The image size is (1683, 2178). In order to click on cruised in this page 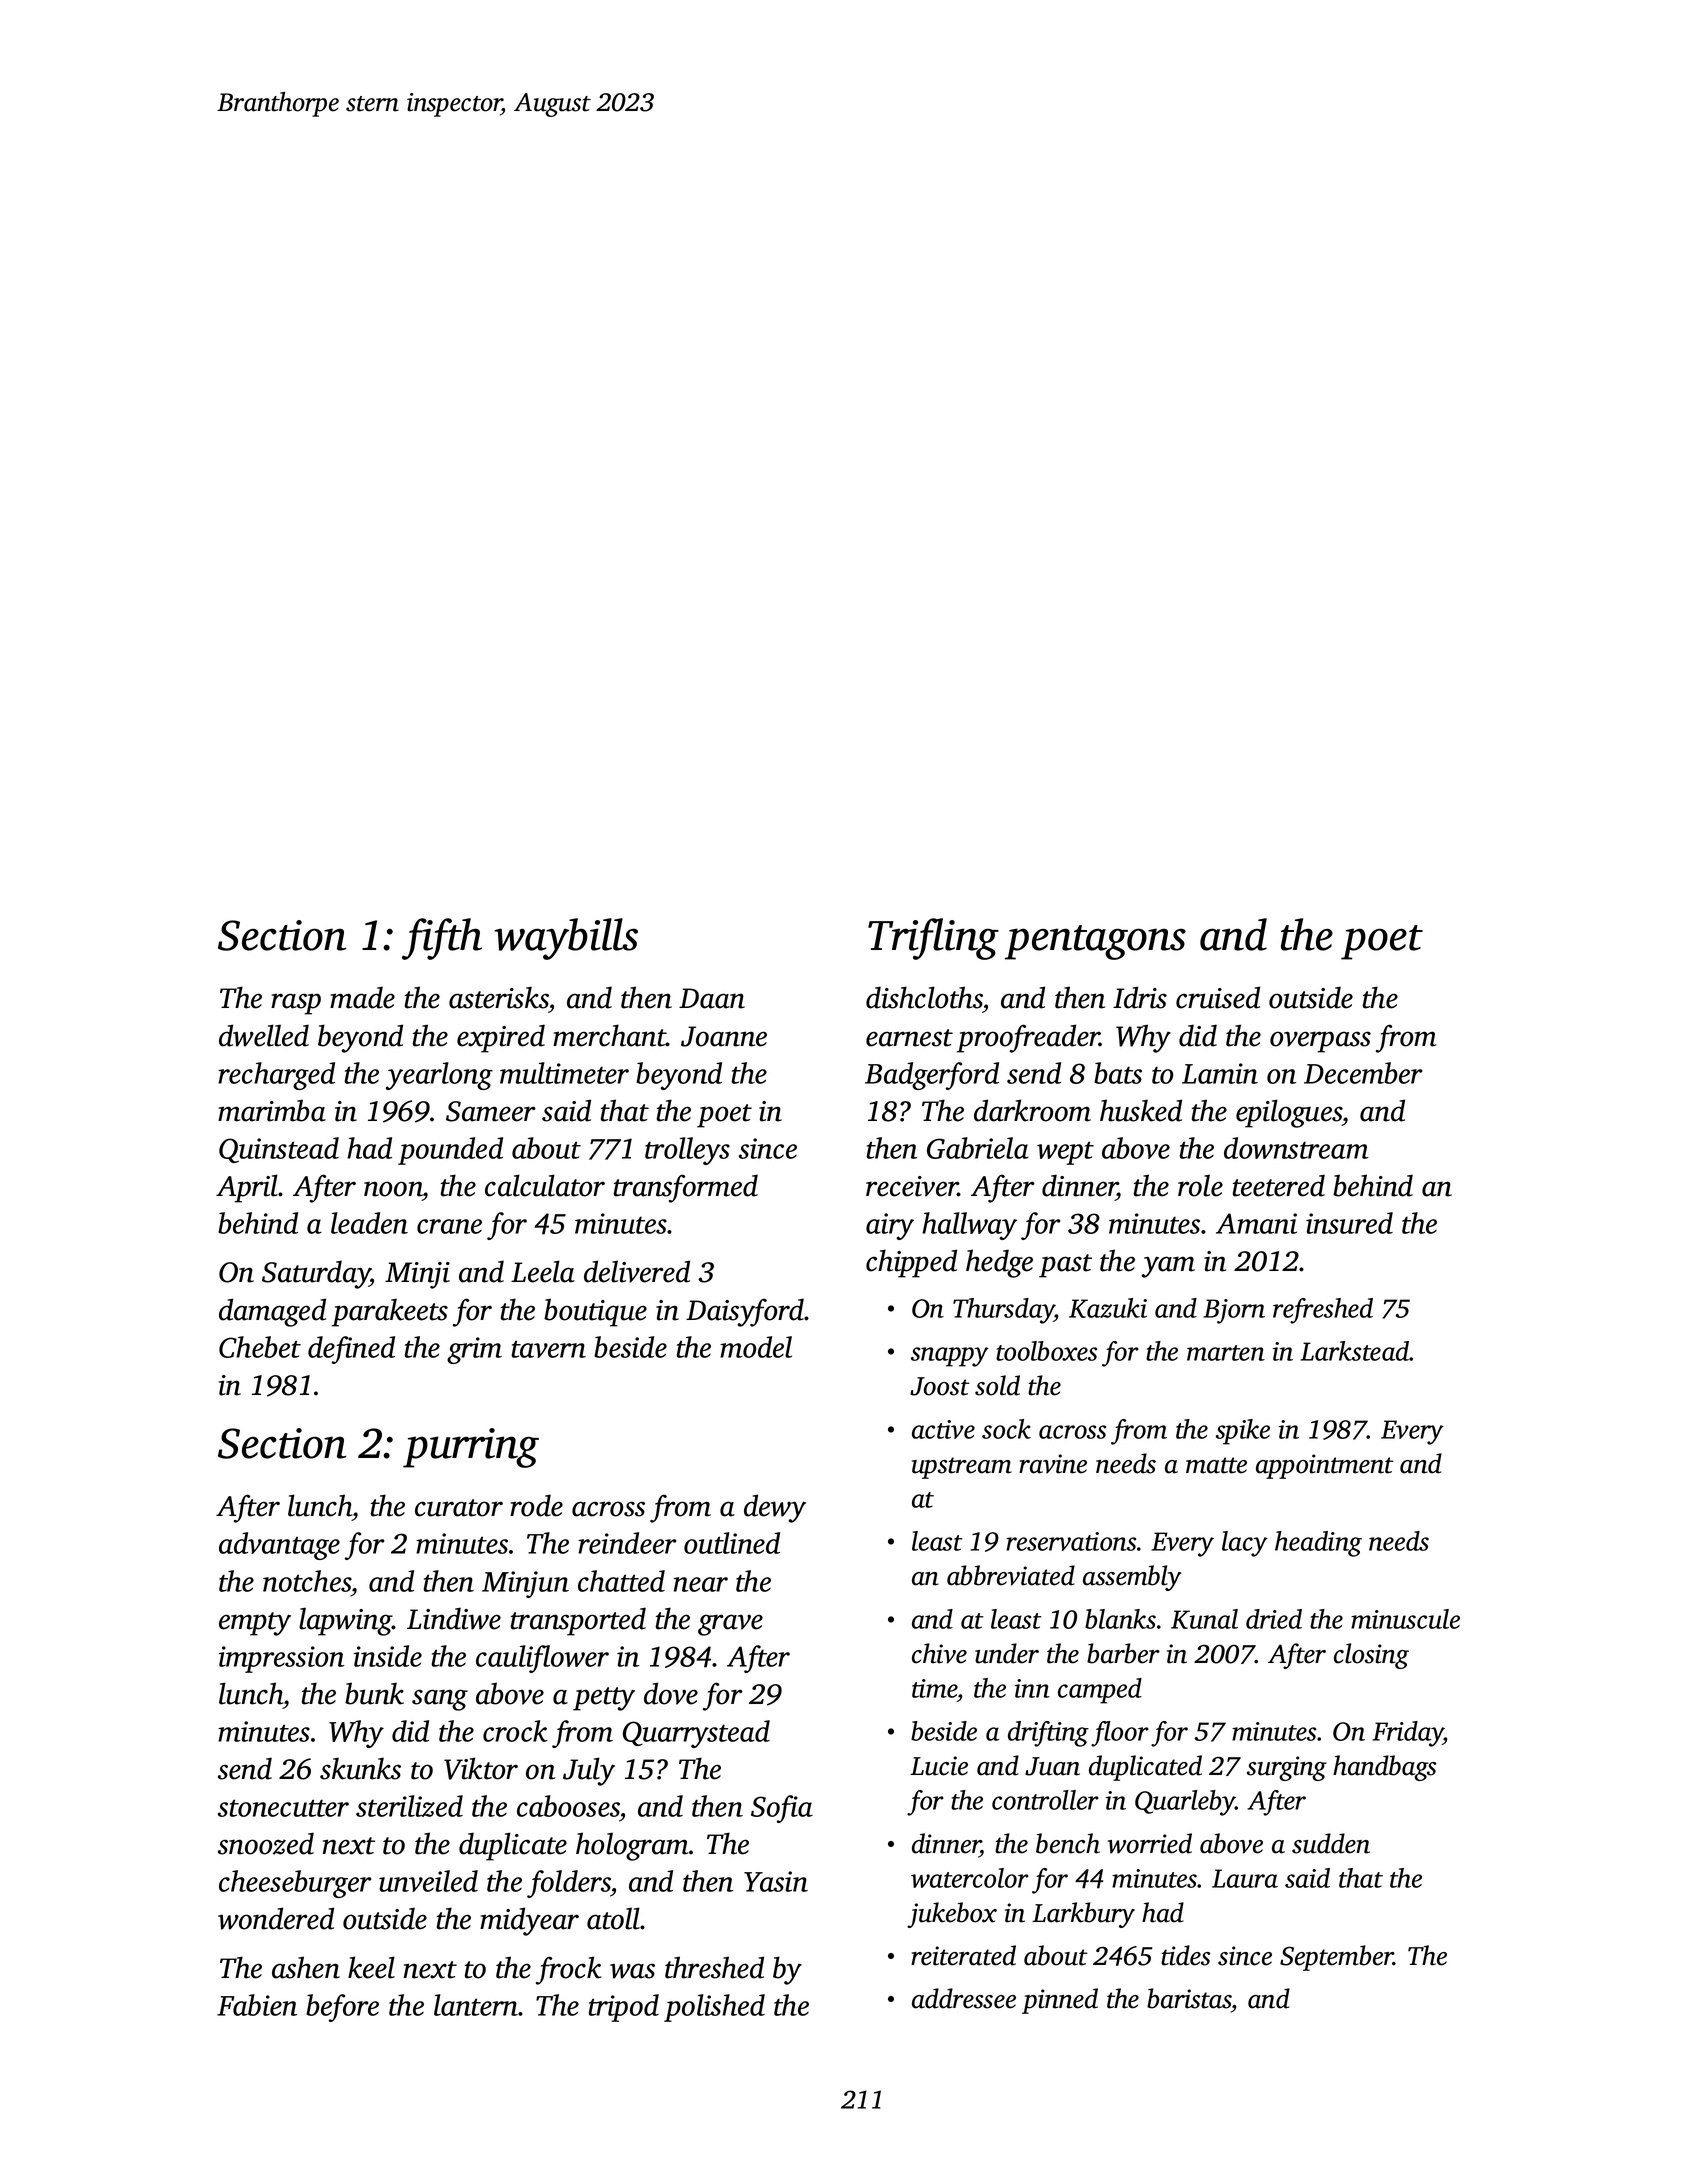, I will do `click(1218, 997)`.
